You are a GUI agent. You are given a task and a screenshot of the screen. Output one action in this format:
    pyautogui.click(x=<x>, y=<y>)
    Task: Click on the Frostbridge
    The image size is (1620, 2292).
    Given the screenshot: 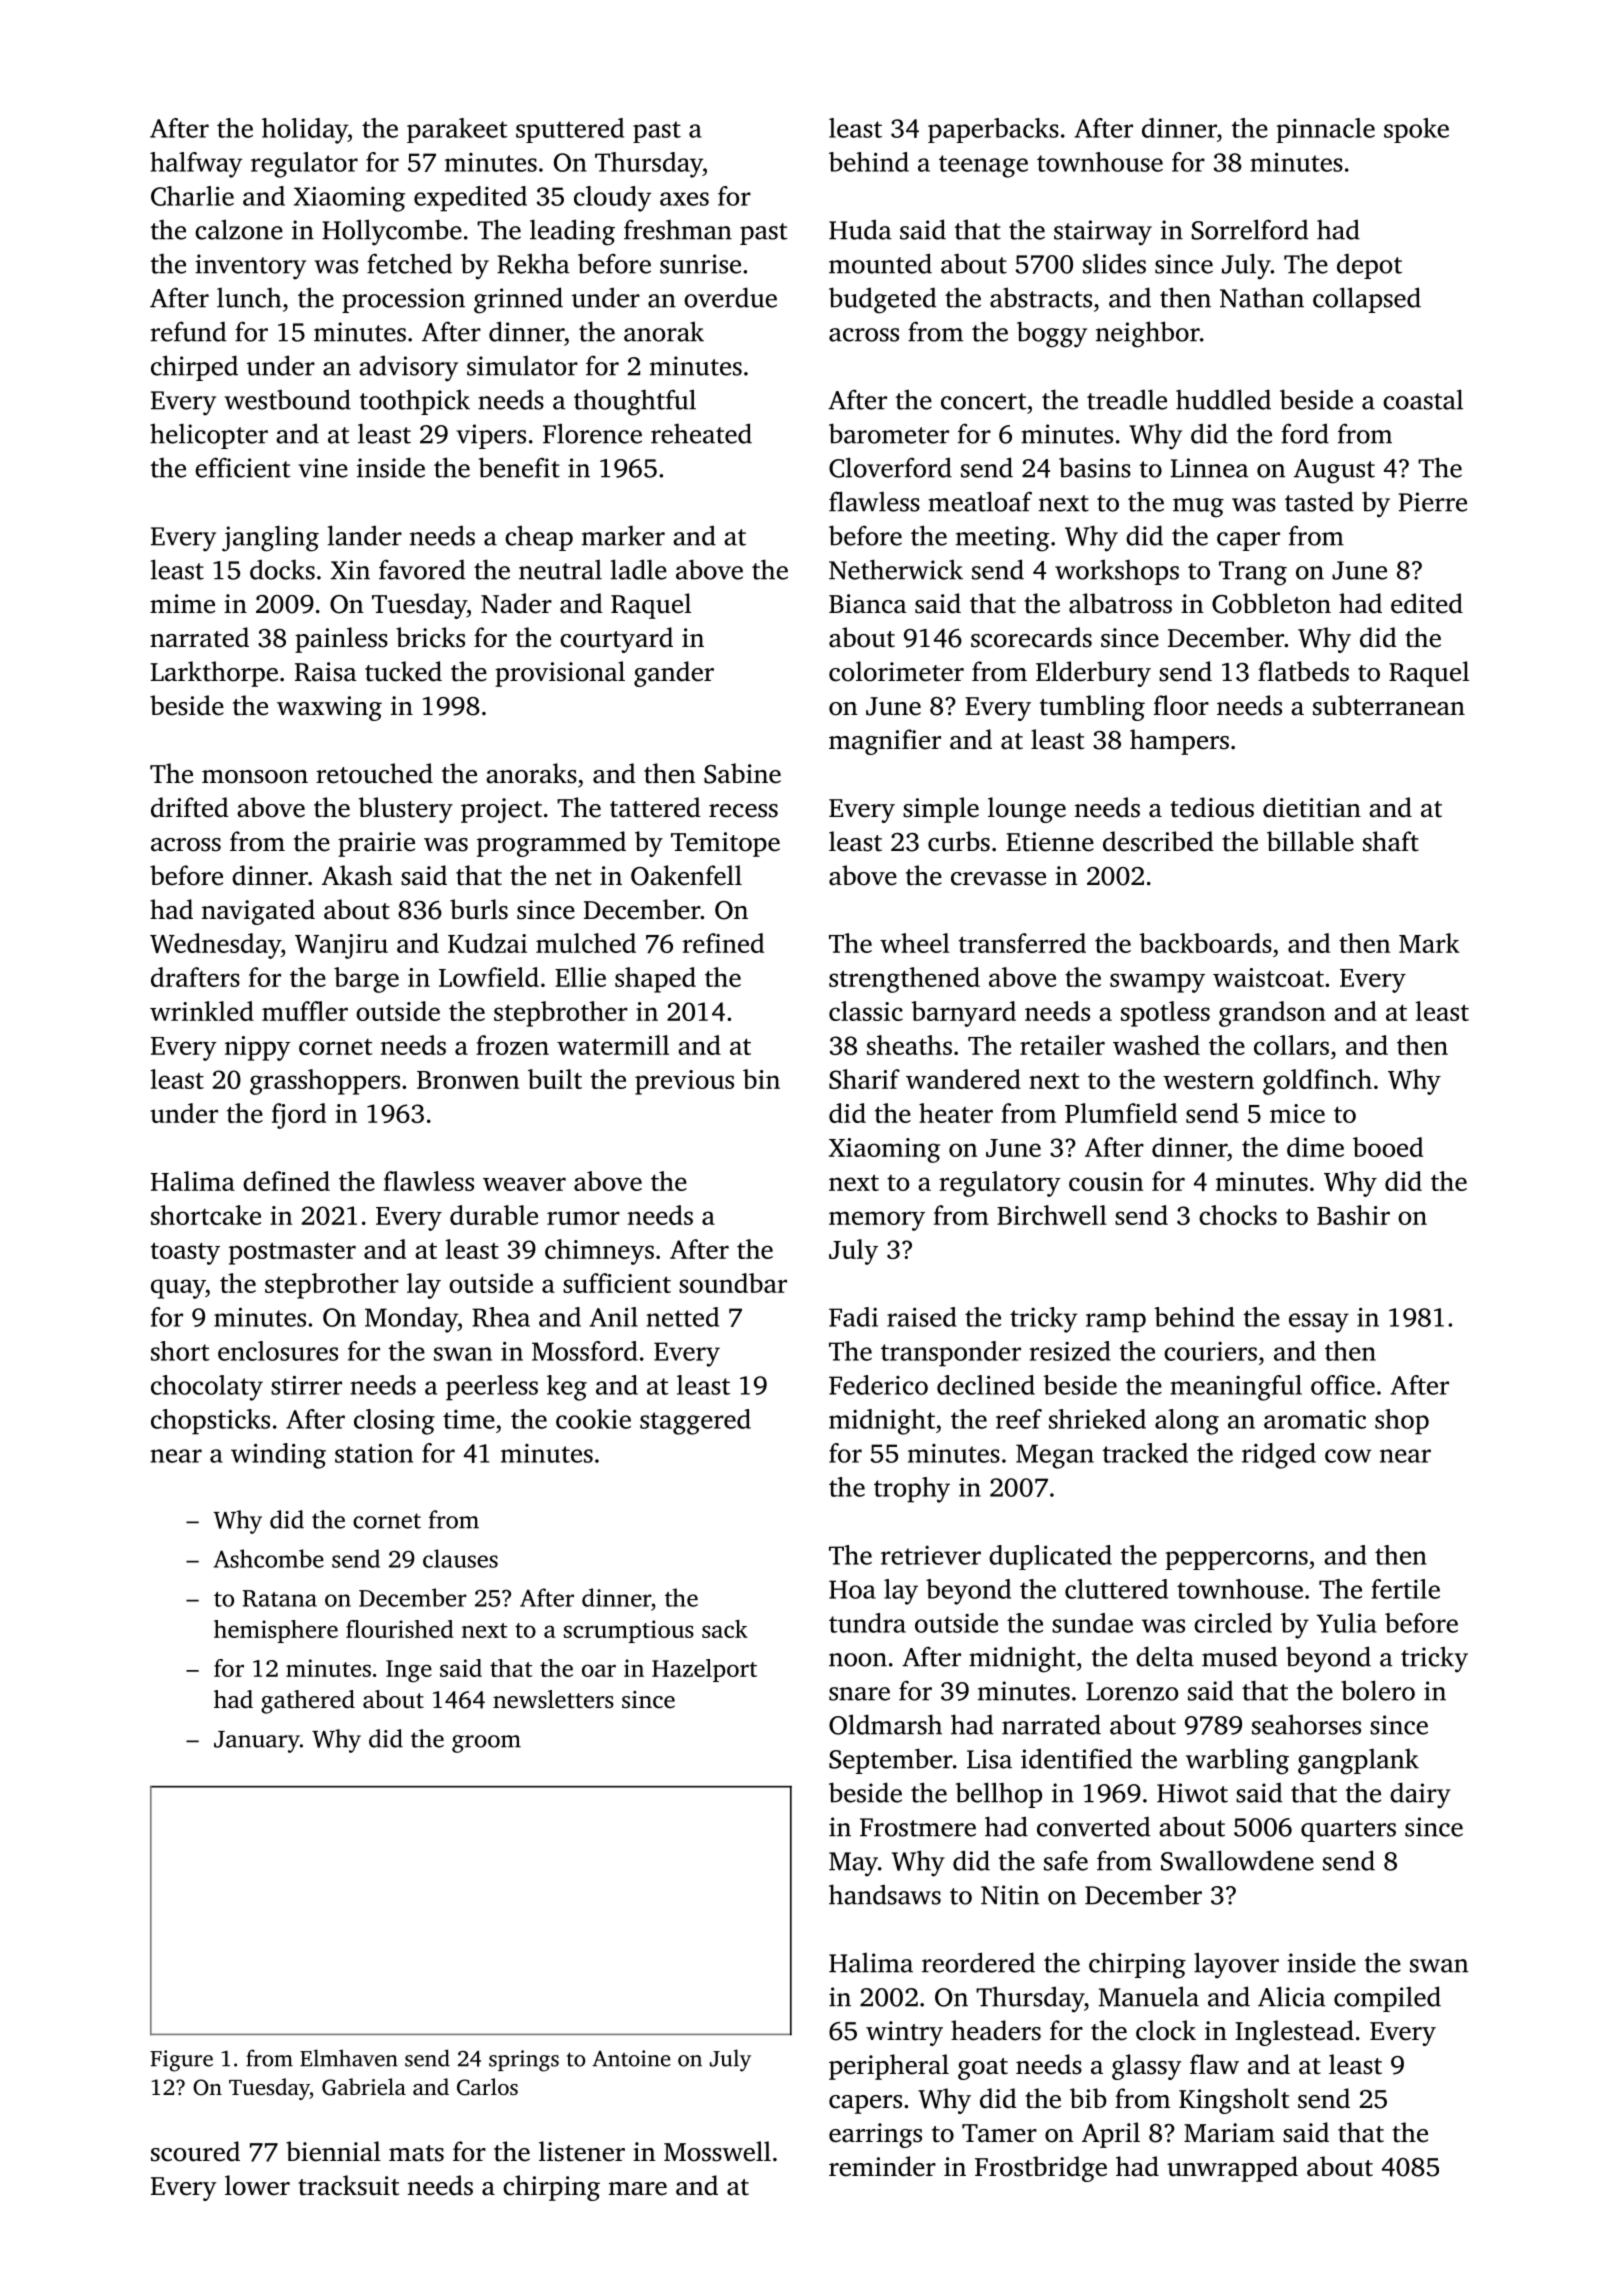 What is the action you would take?
    pyautogui.click(x=1041, y=2169)
